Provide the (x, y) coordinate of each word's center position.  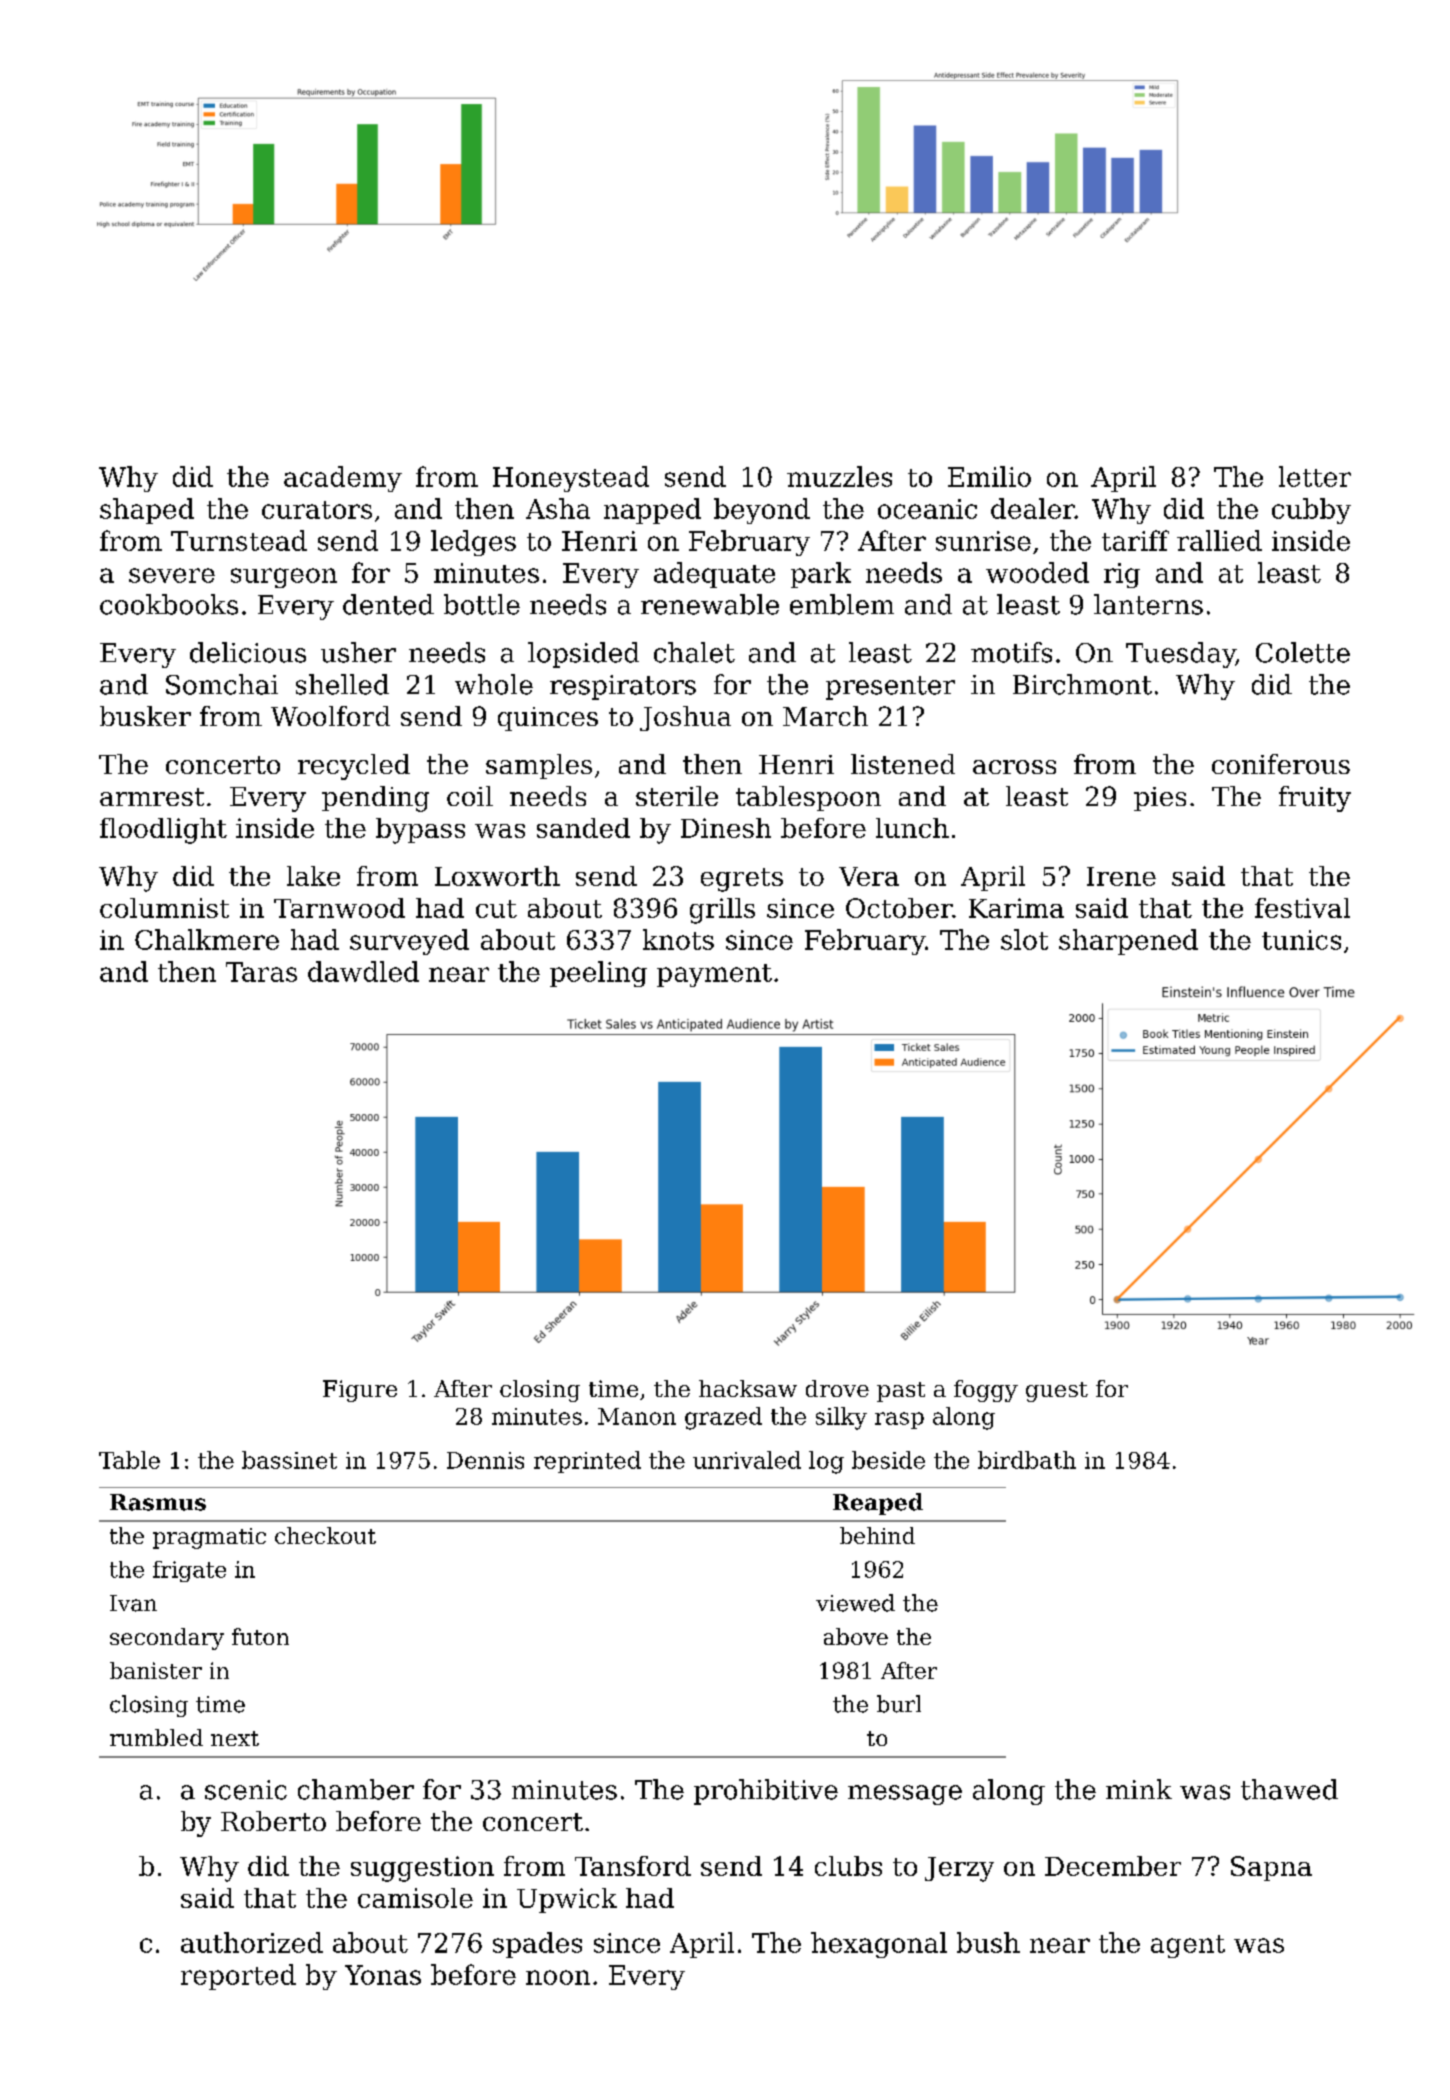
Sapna (1271, 1868)
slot (1024, 939)
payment (714, 975)
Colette (1303, 652)
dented (388, 604)
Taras (261, 972)
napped (652, 511)
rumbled (156, 1737)
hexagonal (879, 1945)
